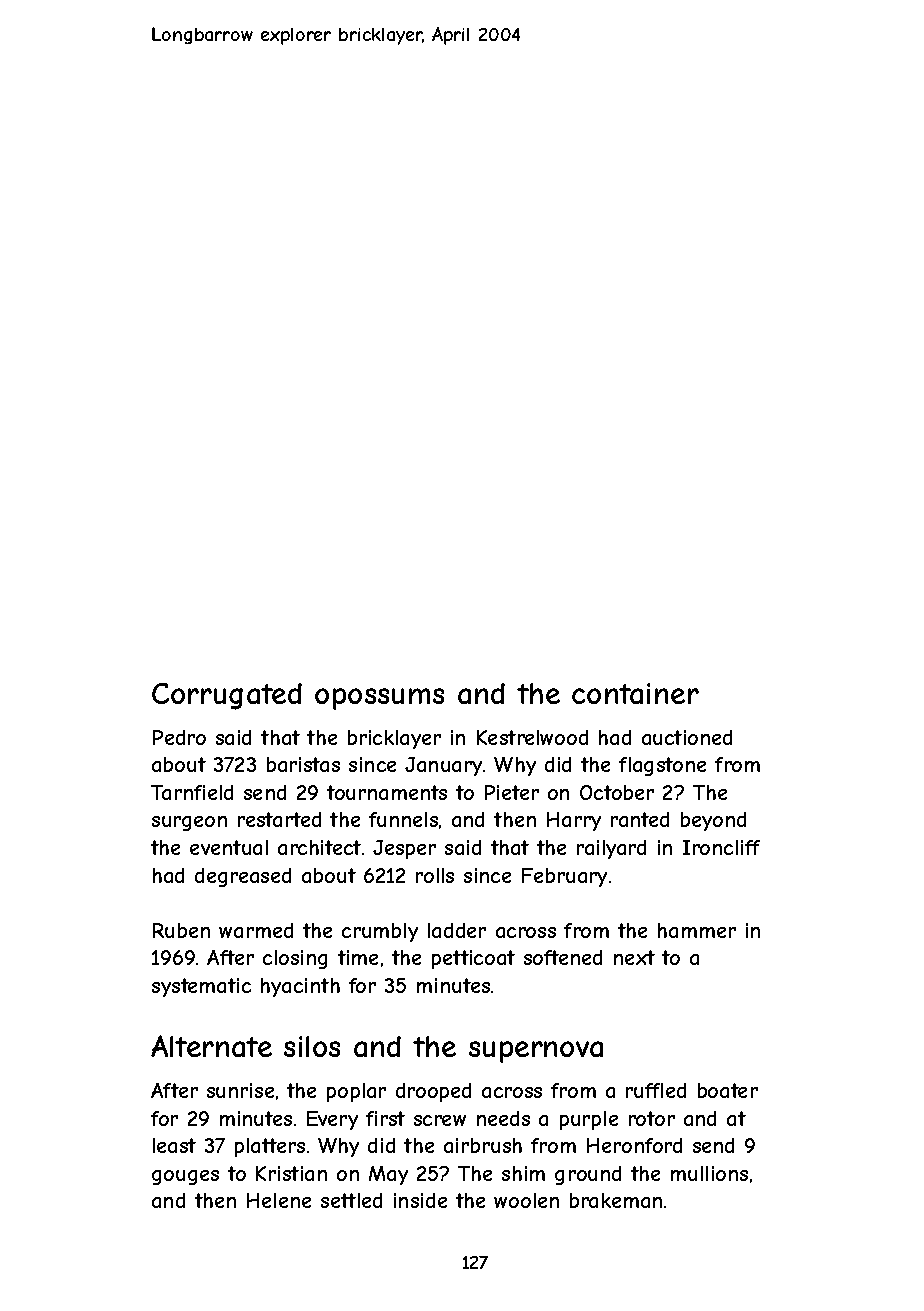  I want to click on settled, so click(351, 1200).
